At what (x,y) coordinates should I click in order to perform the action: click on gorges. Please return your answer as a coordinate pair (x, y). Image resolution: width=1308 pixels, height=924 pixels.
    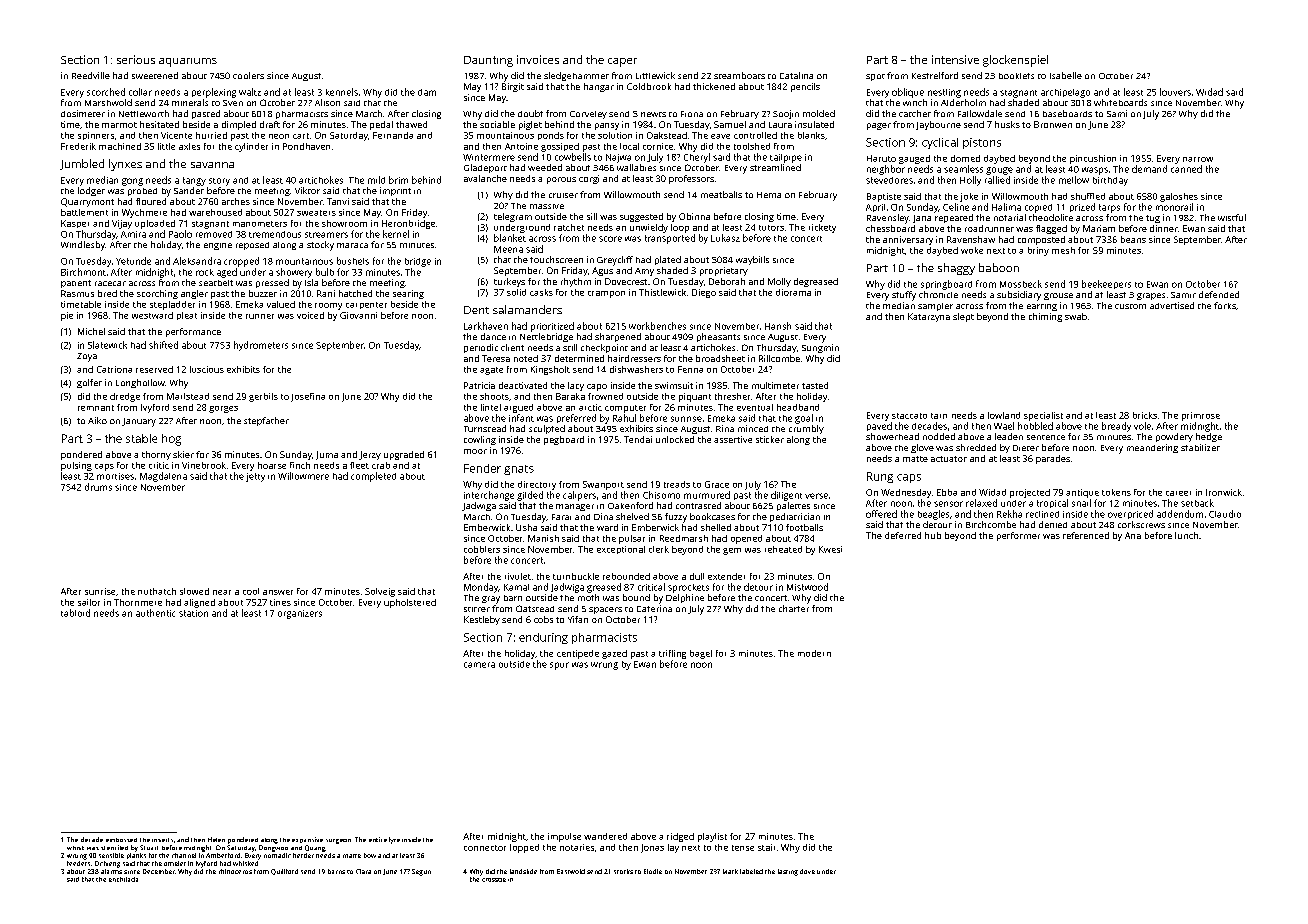
    Looking at the image, I should click on (223, 409).
